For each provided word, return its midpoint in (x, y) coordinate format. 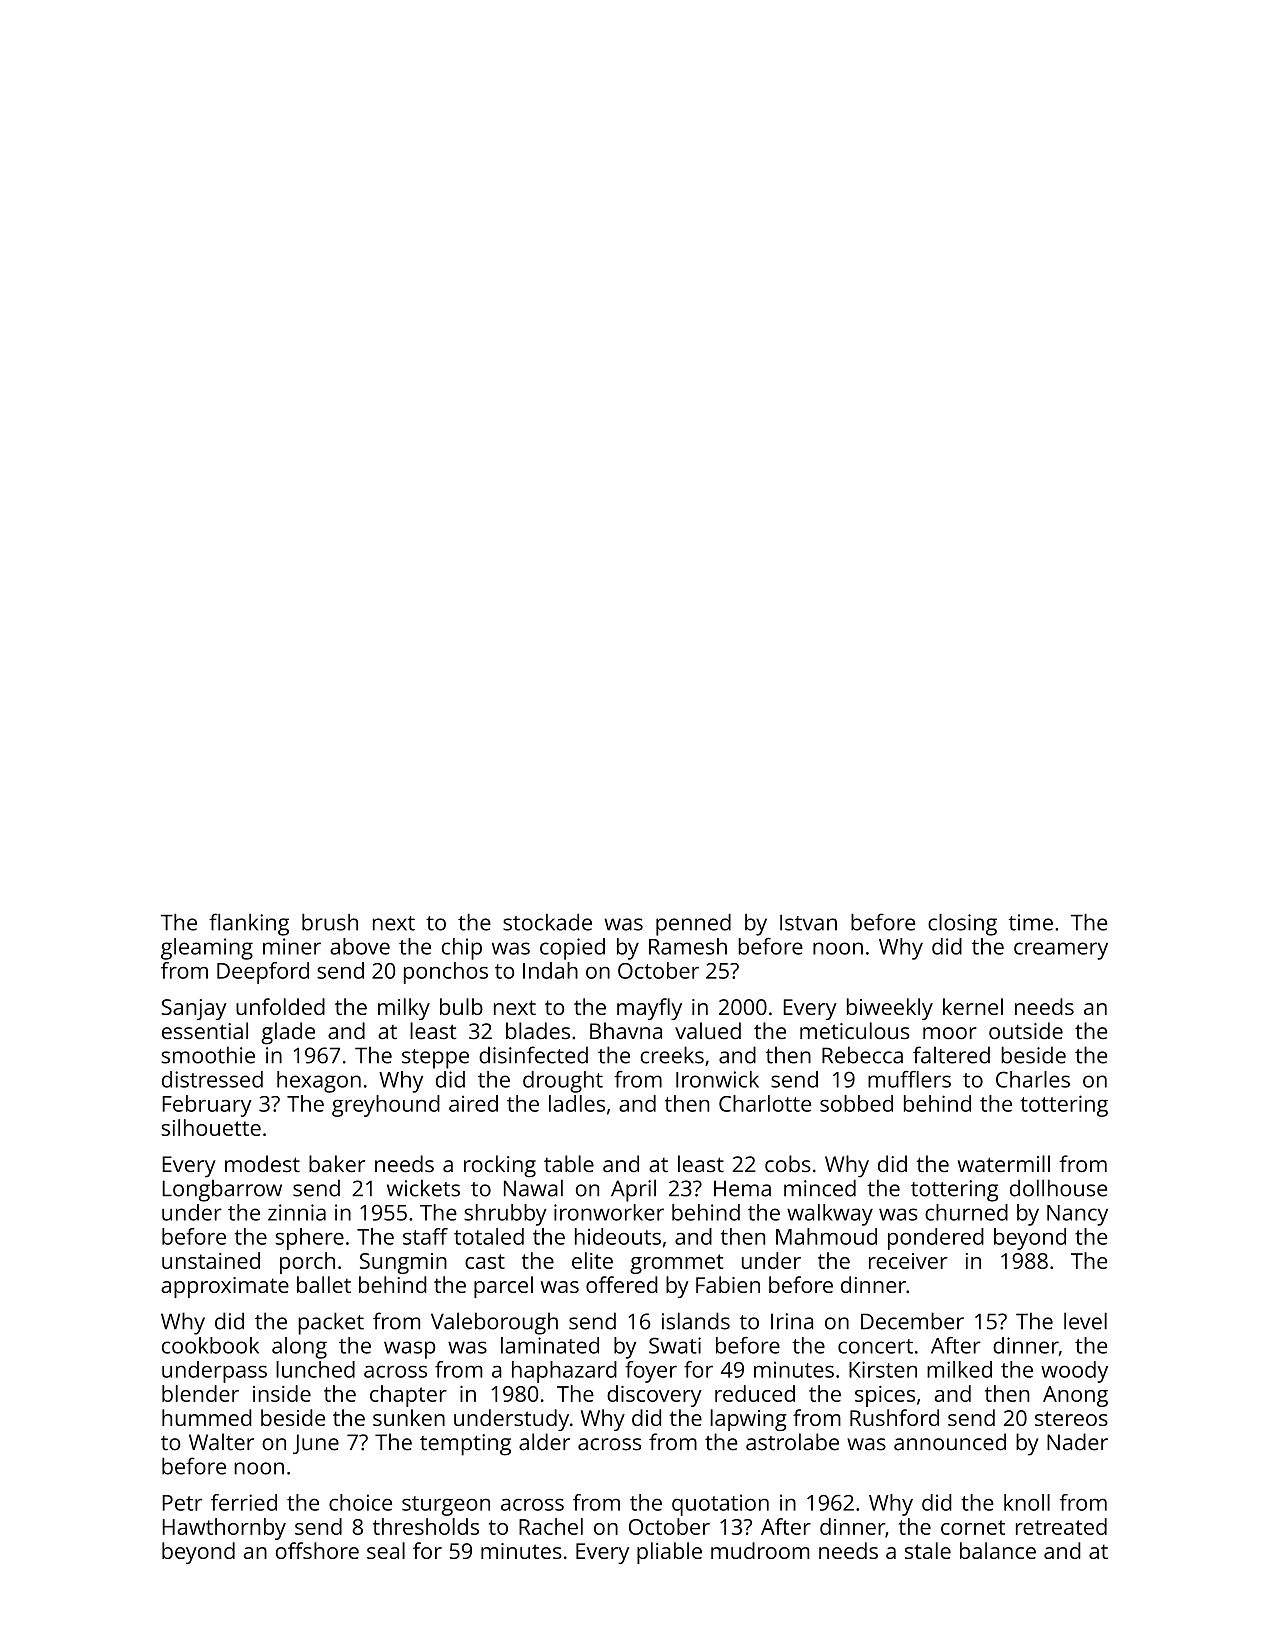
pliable (669, 1553)
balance (998, 1550)
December (912, 1321)
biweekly (890, 1009)
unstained (211, 1260)
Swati (675, 1345)
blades (538, 1031)
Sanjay (193, 1009)
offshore (317, 1550)
